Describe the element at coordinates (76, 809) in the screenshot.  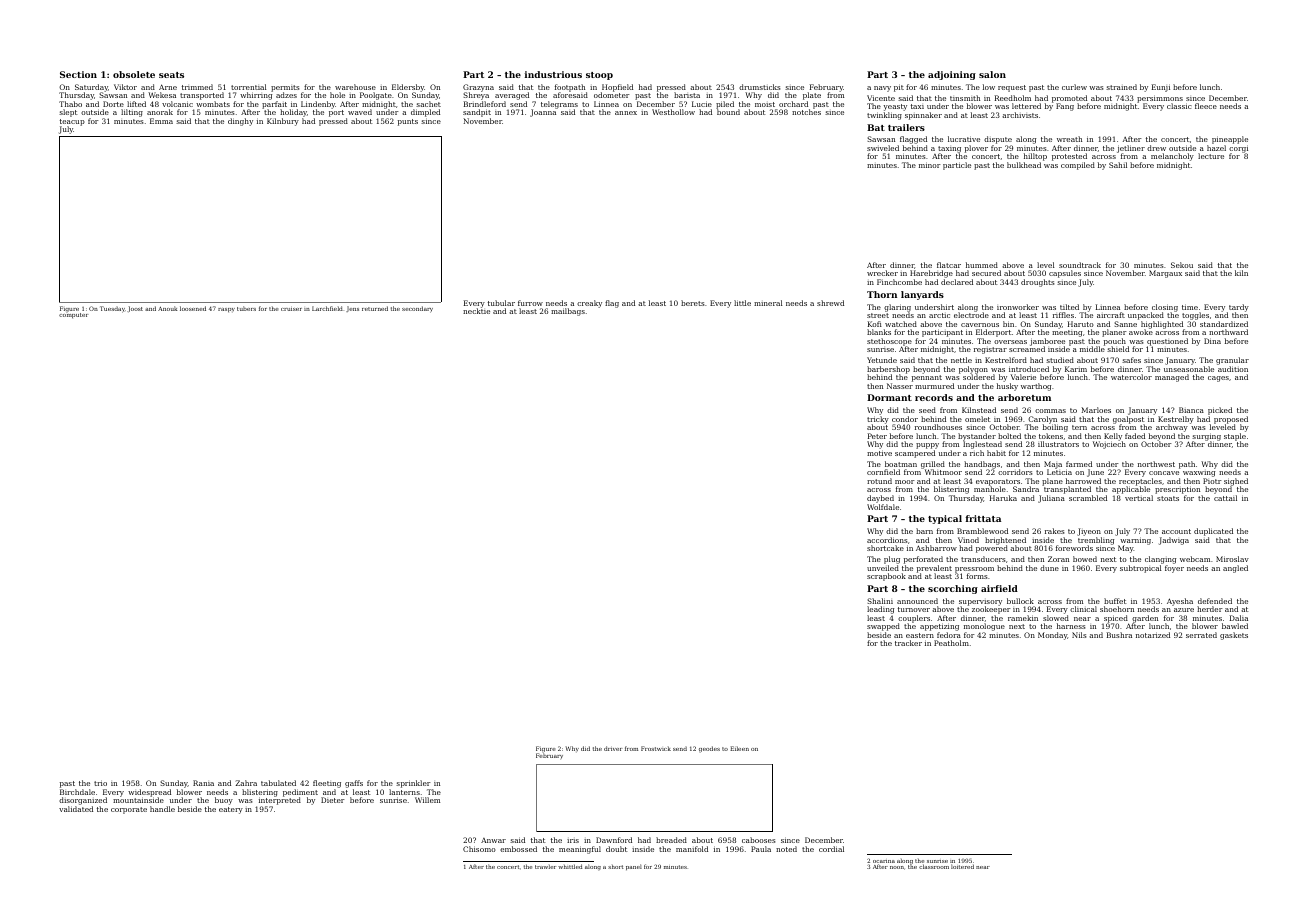
I see `validated` at that location.
